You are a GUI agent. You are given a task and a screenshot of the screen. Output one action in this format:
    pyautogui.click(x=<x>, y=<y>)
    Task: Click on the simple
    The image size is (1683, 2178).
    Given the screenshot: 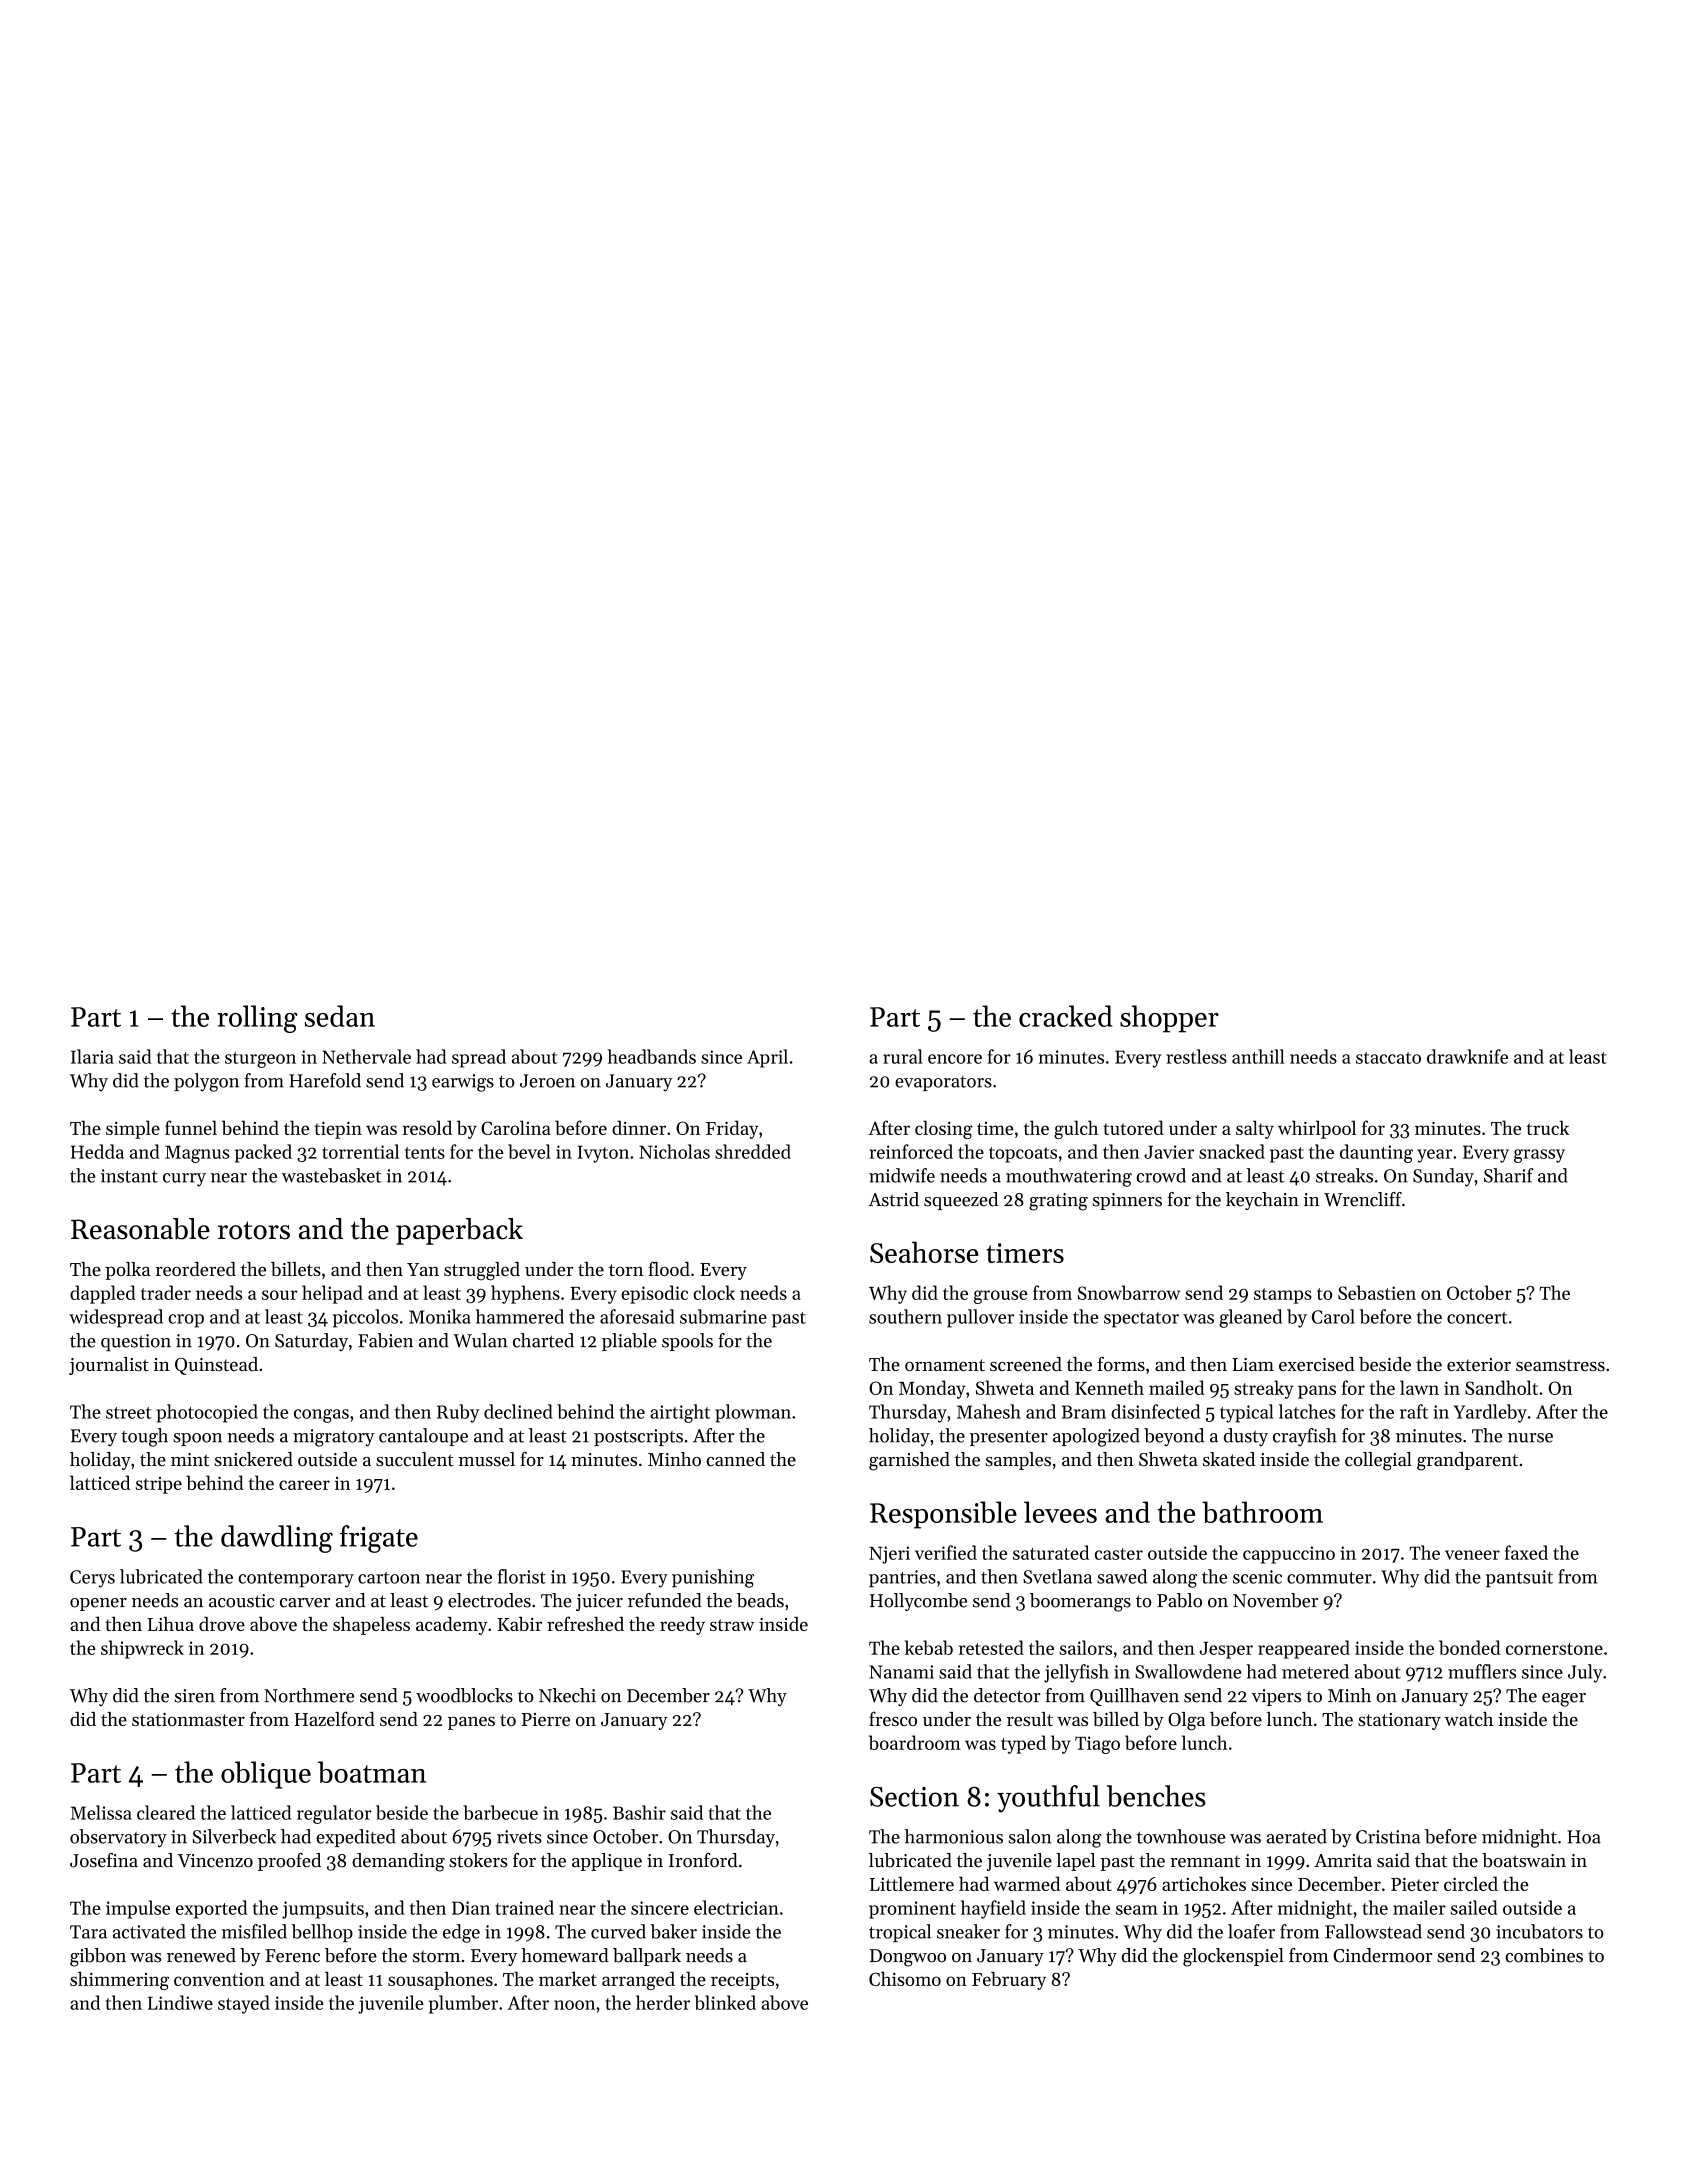 What is the action you would take?
    pyautogui.click(x=133, y=1129)
